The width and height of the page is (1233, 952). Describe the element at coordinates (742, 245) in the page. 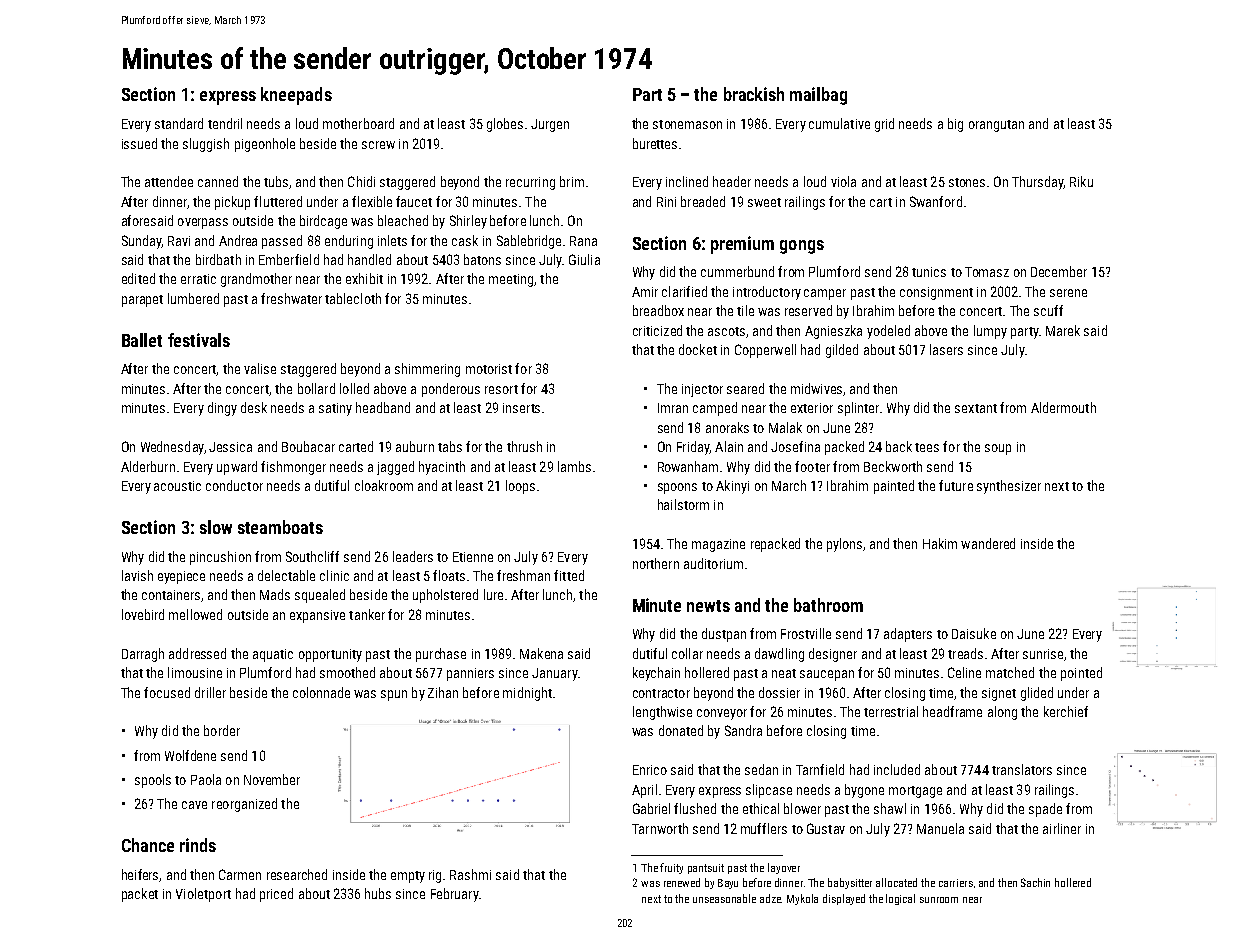

I see `premium` at that location.
